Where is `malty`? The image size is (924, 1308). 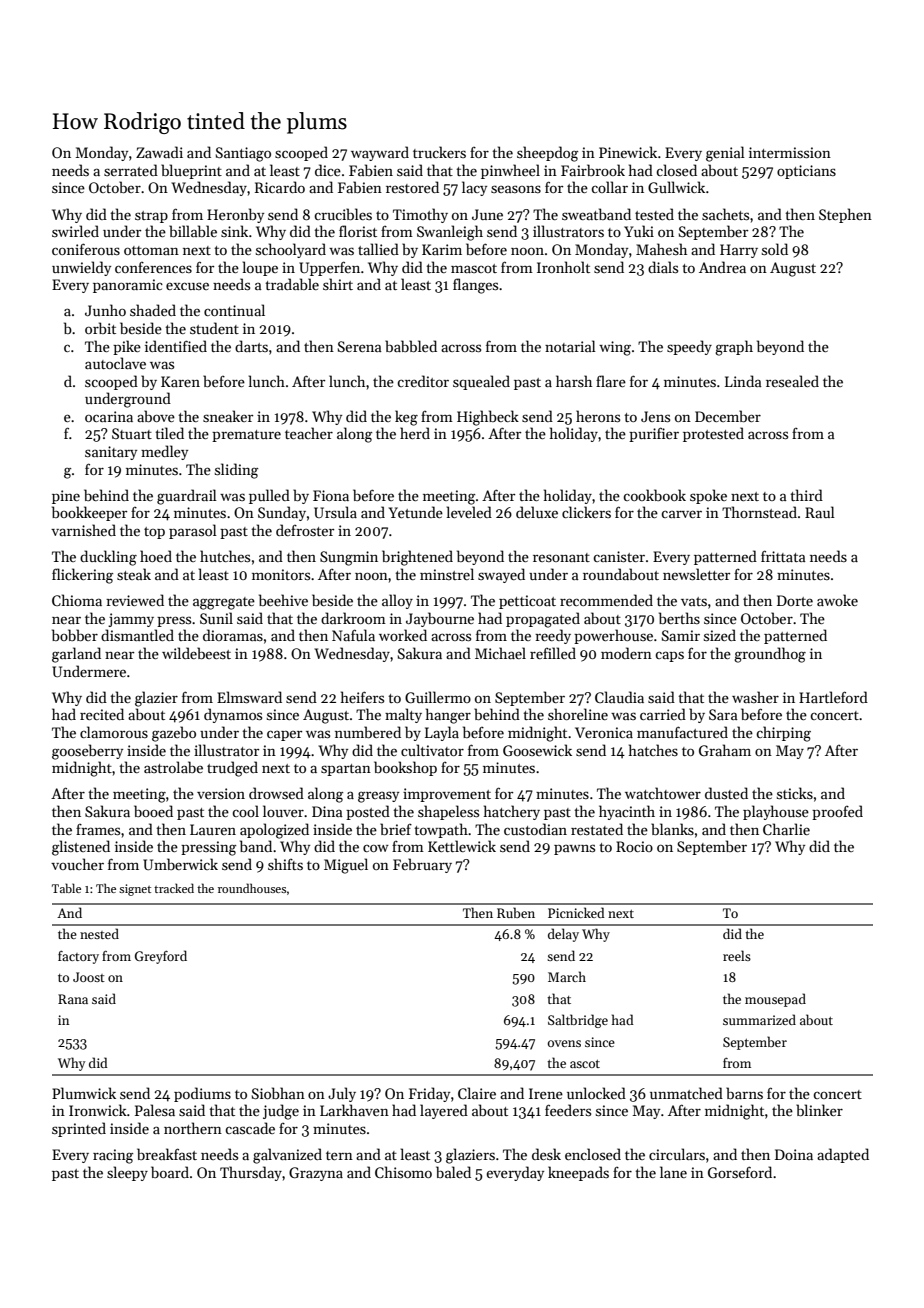 malty is located at coordinates (403, 715).
